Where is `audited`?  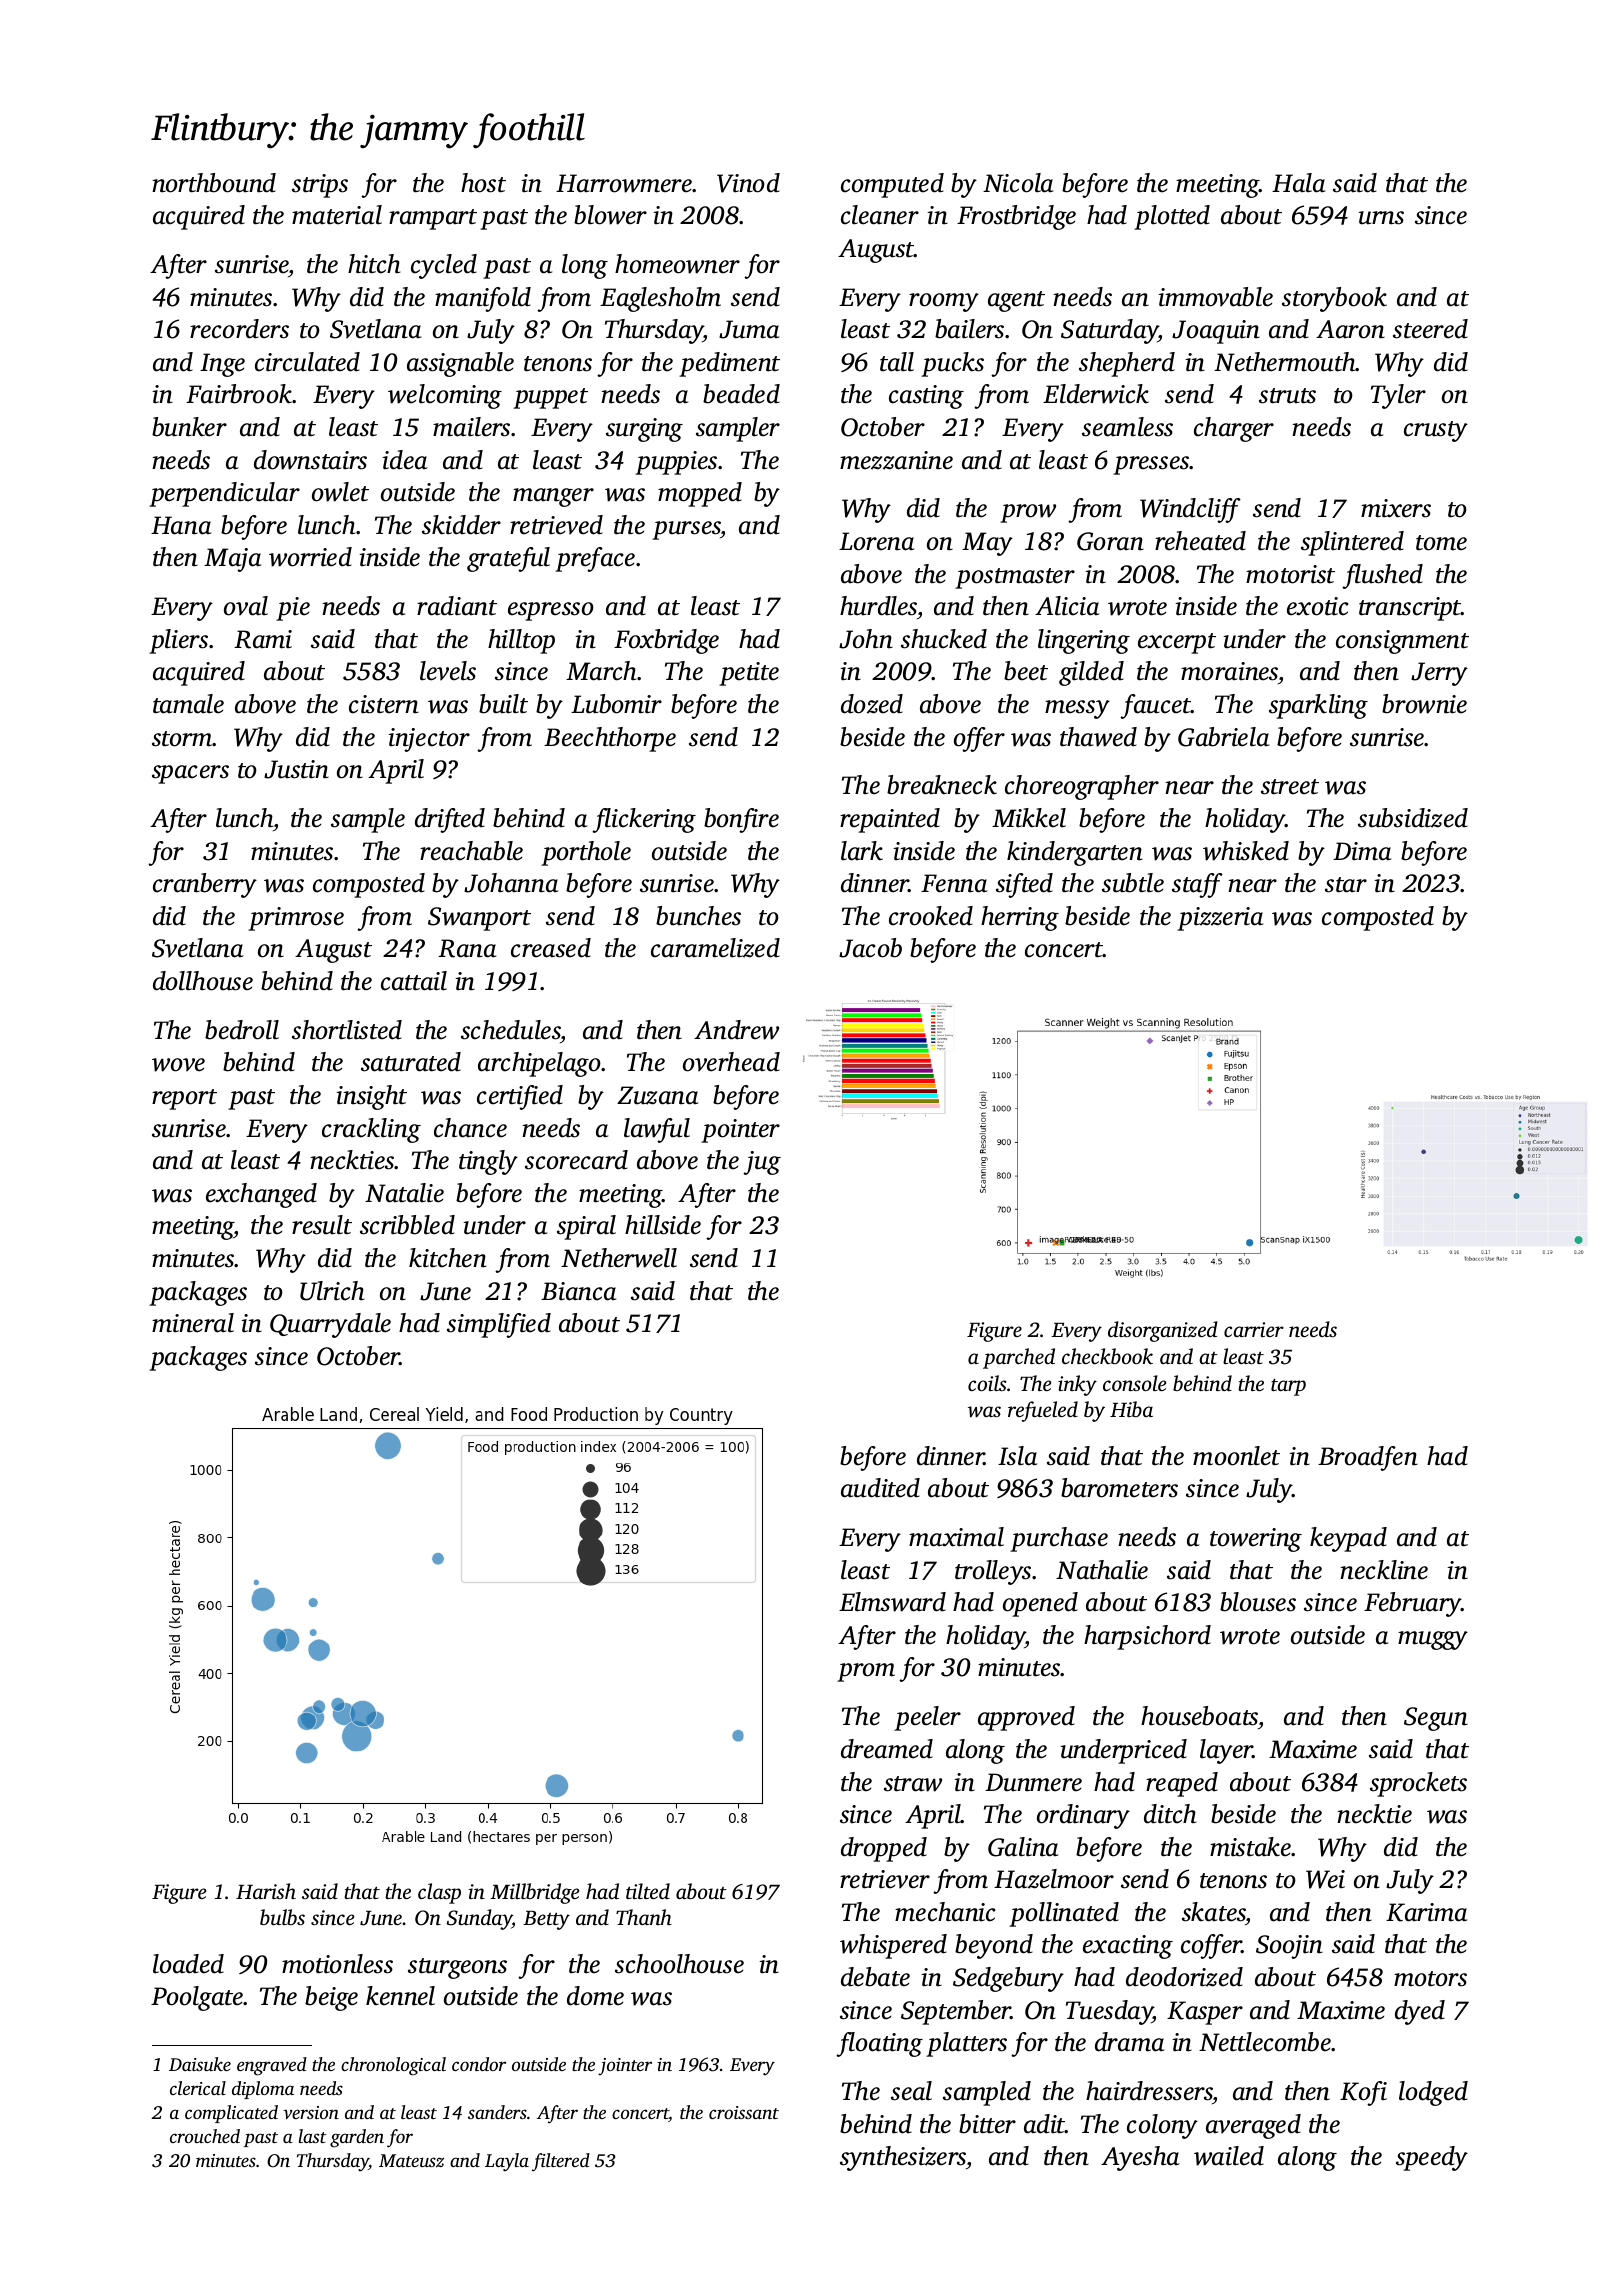 audited is located at coordinates (880, 1488).
